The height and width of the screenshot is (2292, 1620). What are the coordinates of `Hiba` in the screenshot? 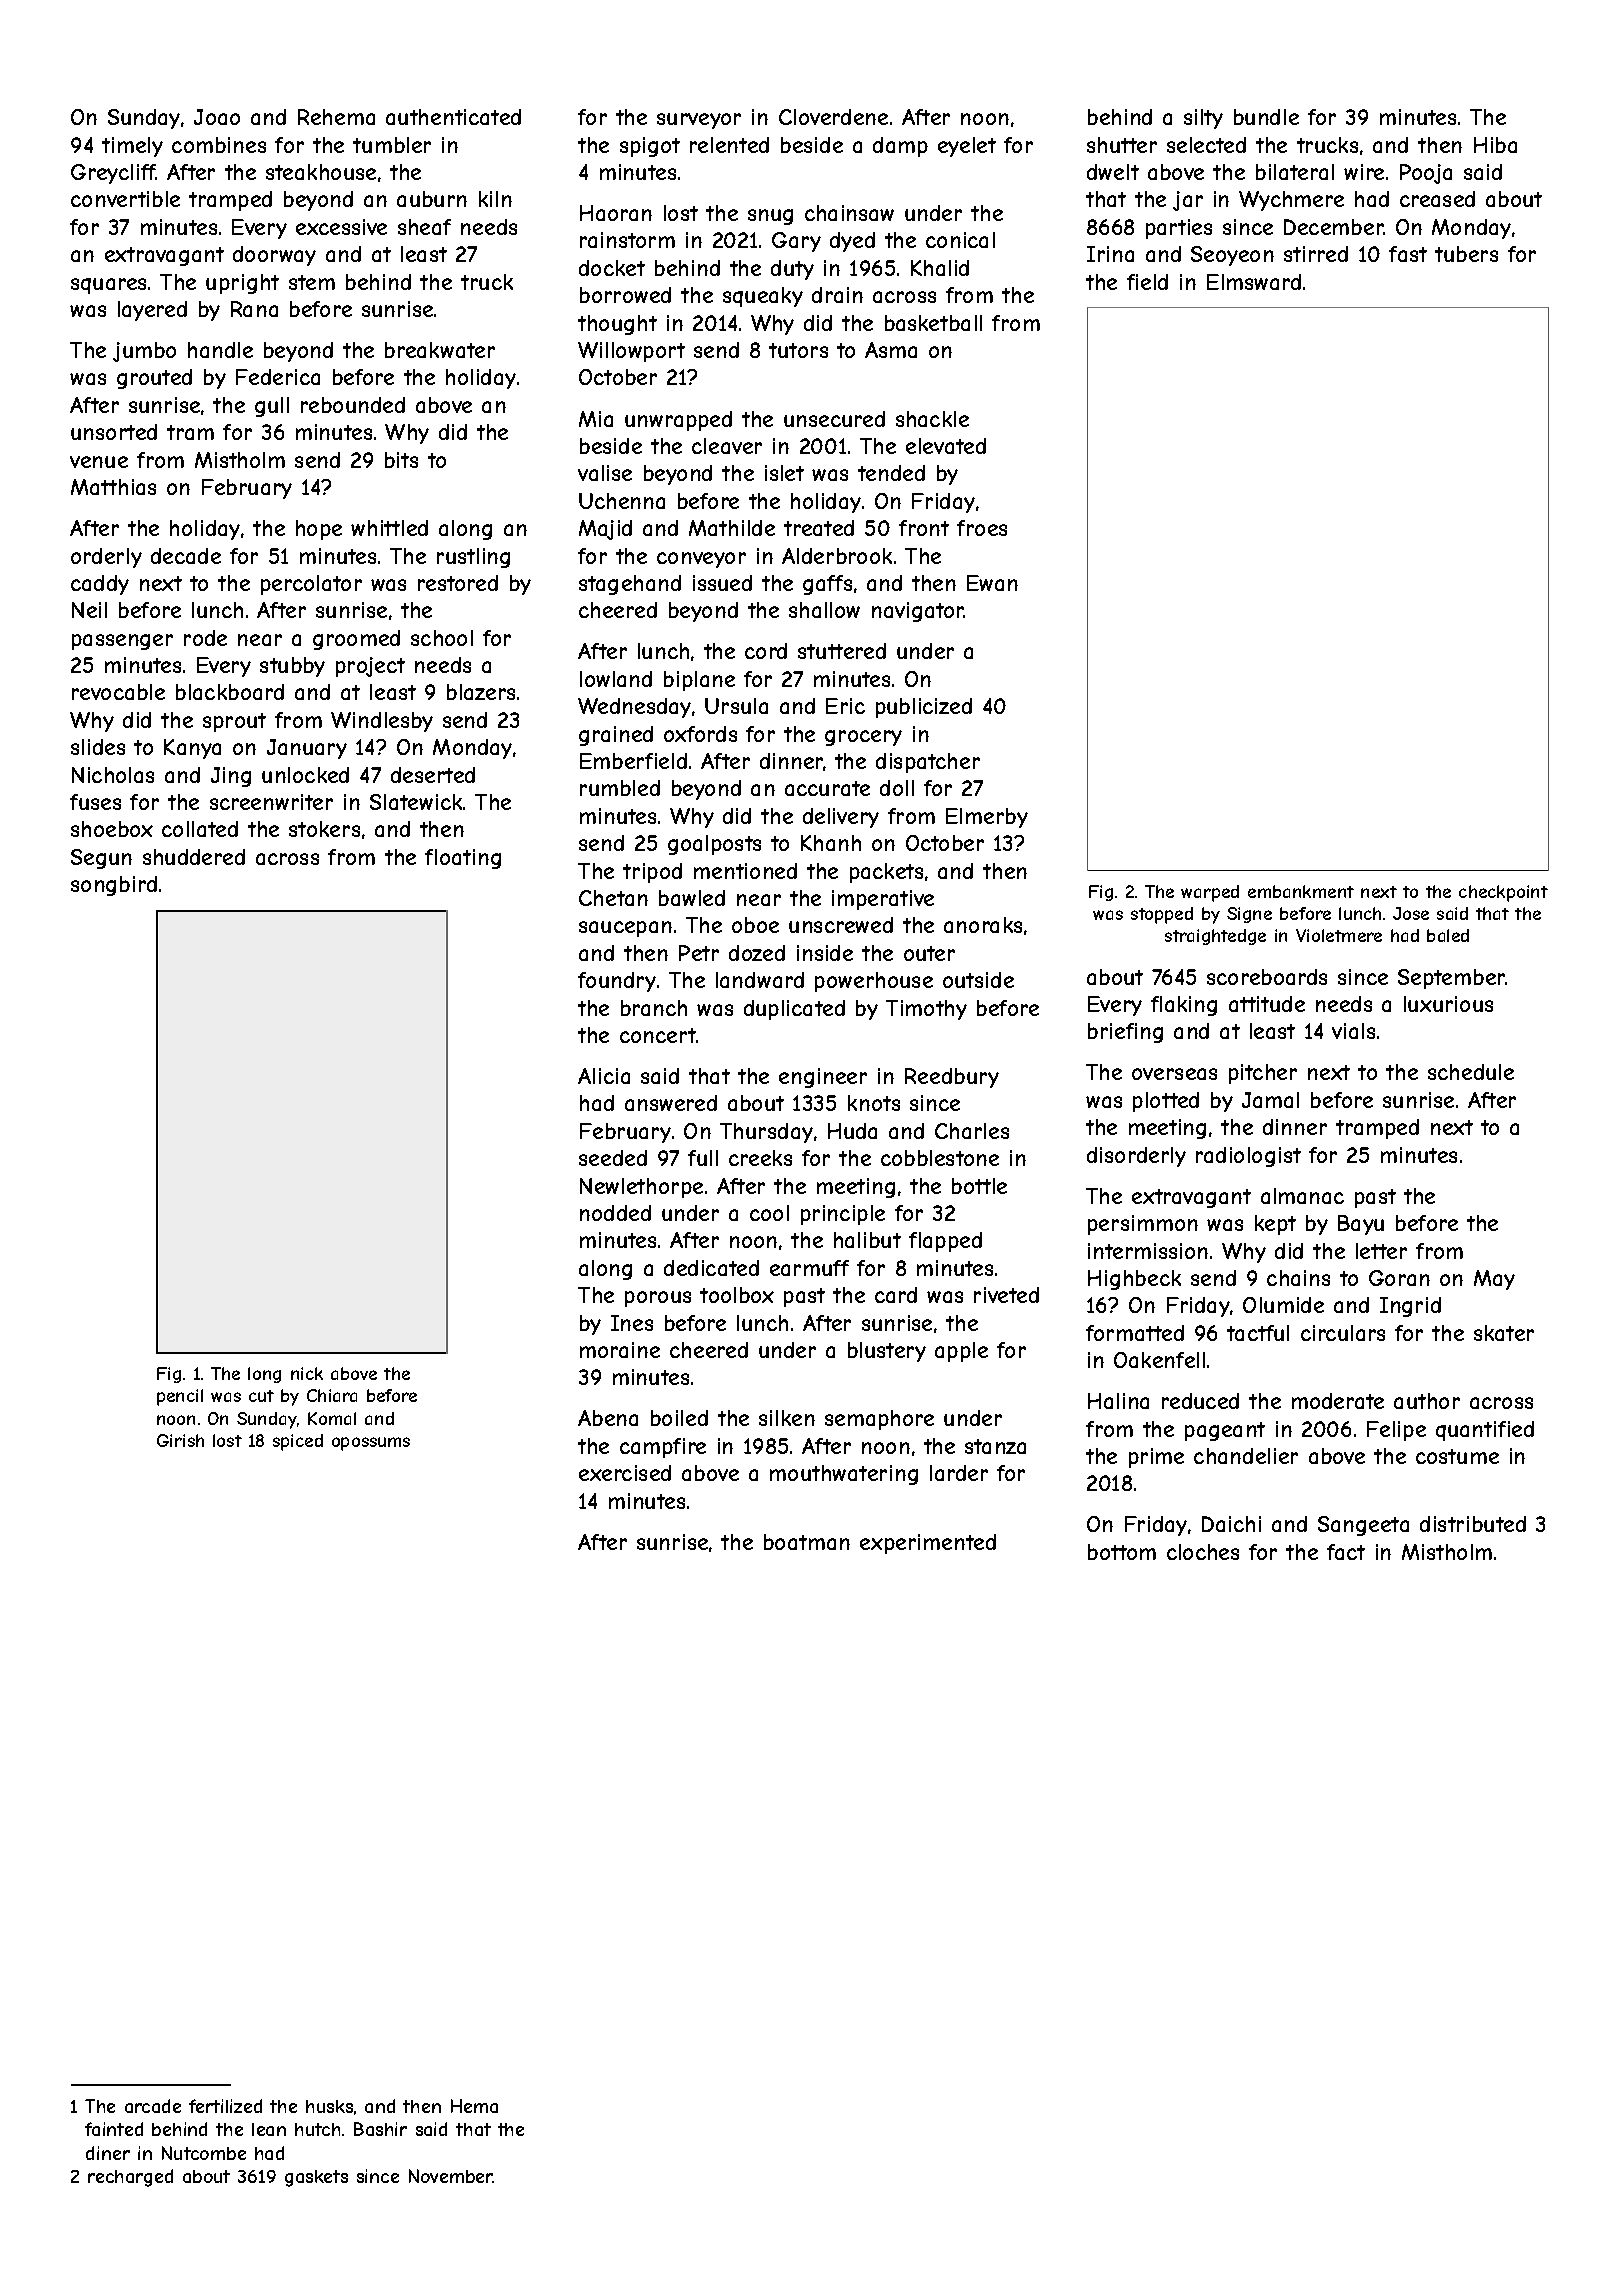 It's located at (1495, 145).
